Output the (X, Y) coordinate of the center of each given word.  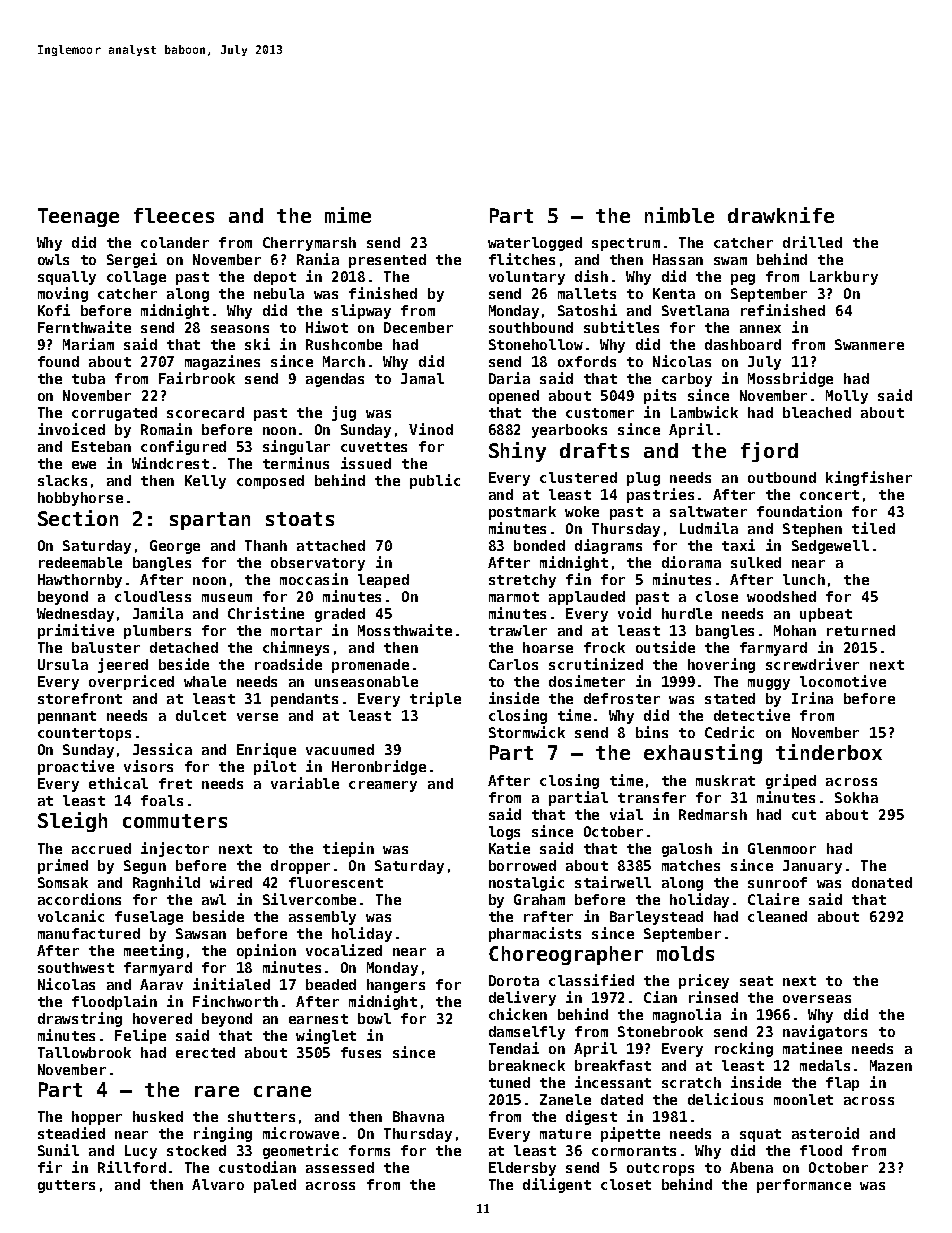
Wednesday (75, 615)
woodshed (781, 596)
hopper (97, 1118)
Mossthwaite (405, 630)
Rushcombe (344, 344)
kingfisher (869, 478)
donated (882, 882)
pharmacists (535, 934)
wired (231, 882)
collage (136, 278)
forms (369, 1150)
